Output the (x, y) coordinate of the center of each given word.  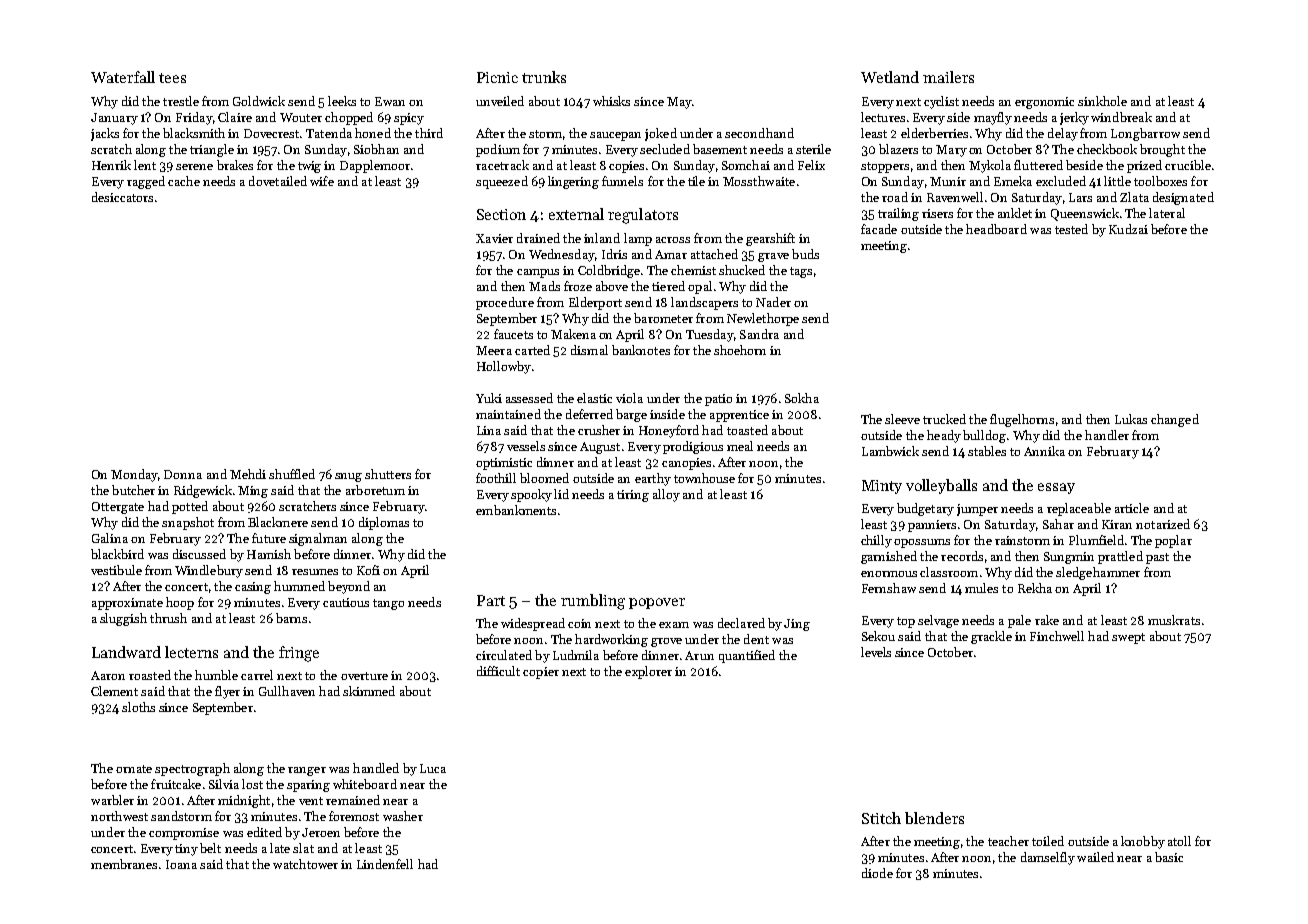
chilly (876, 541)
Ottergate (118, 508)
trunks (544, 77)
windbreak (1121, 117)
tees (172, 78)
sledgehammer (1098, 573)
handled (376, 768)
